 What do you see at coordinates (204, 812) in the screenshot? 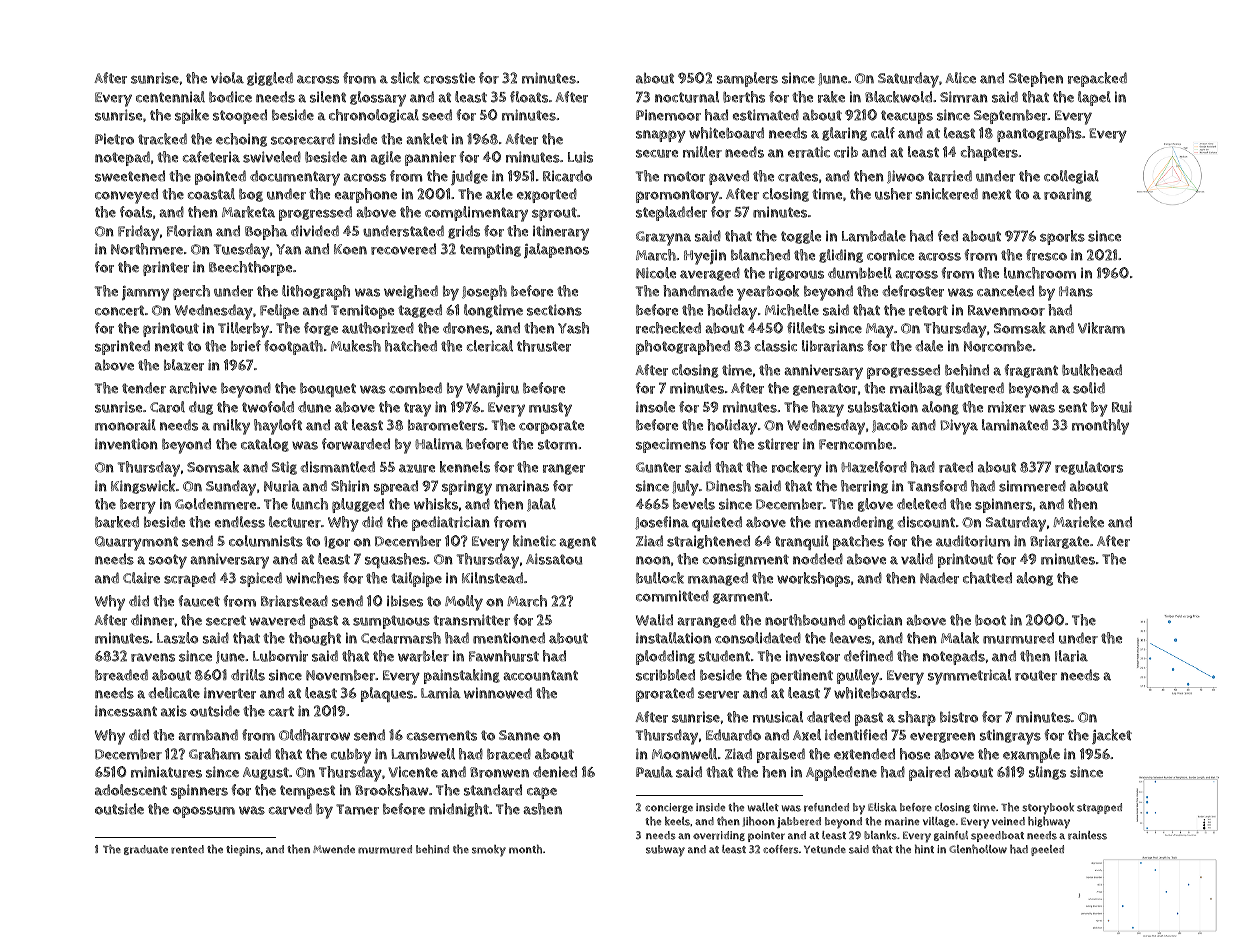
I see `opossum` at bounding box center [204, 812].
